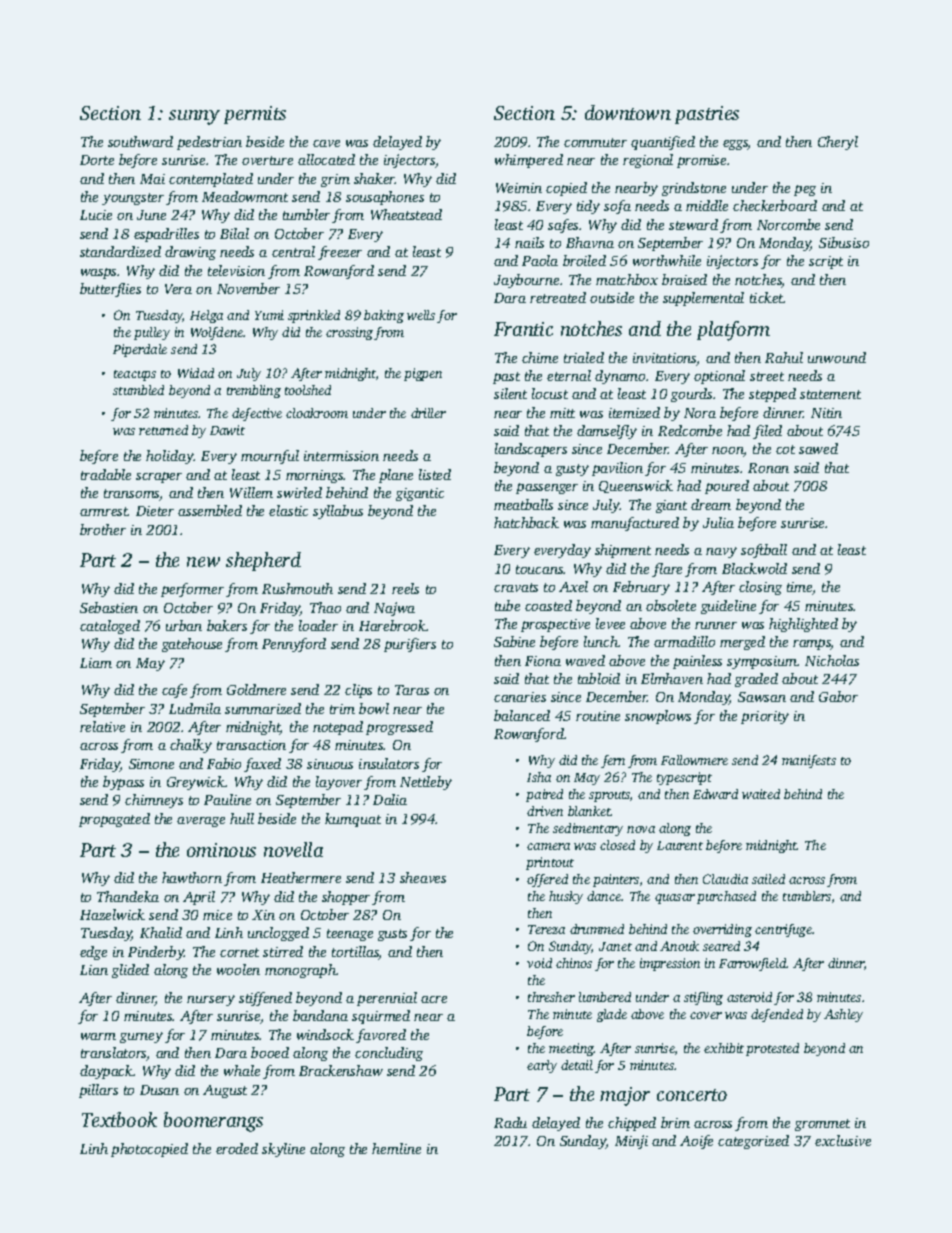 Image resolution: width=952 pixels, height=1233 pixels. Describe the element at coordinates (843, 1140) in the screenshot. I see `exclusive` at that location.
